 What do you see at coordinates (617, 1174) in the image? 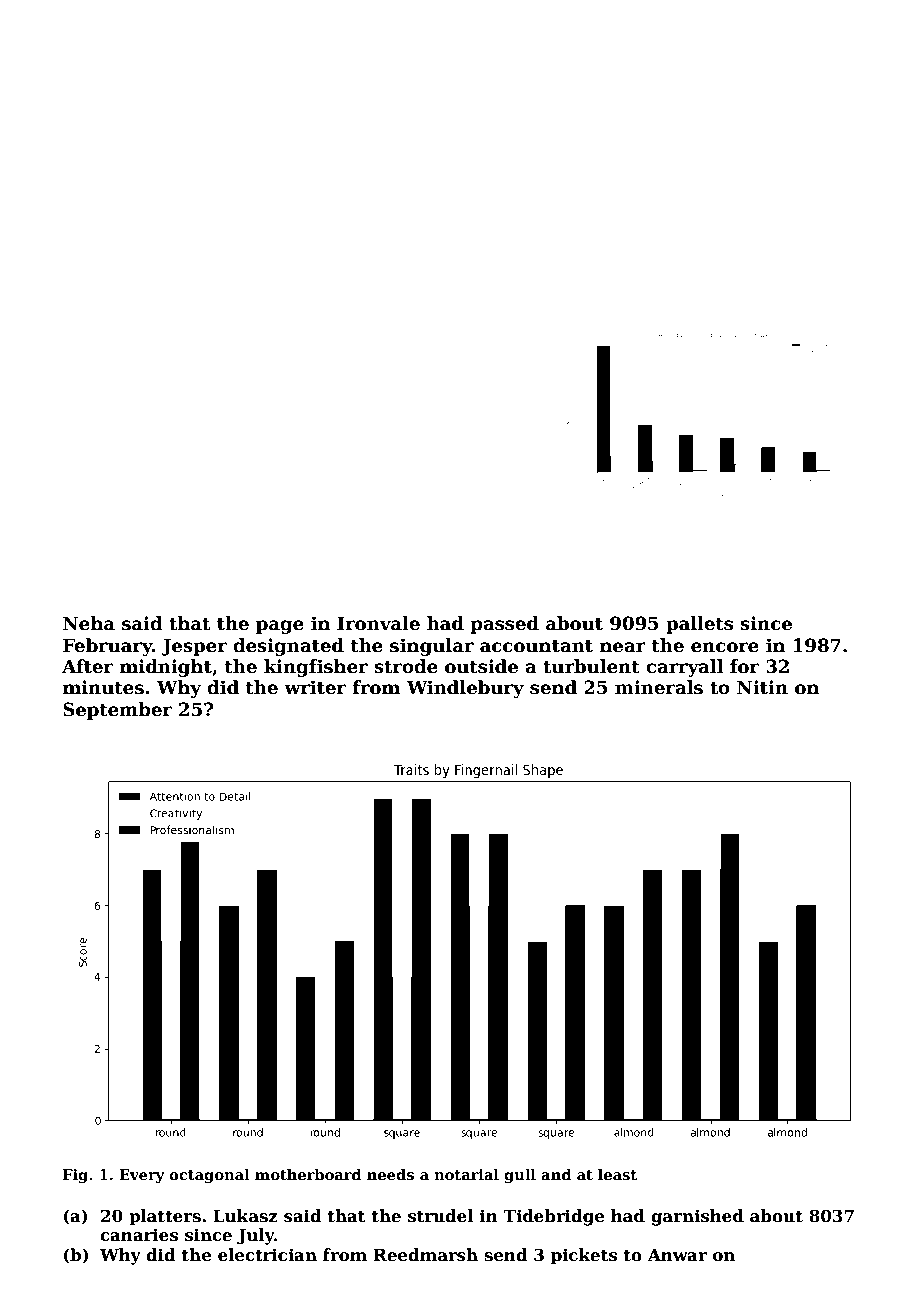
I see `least` at bounding box center [617, 1174].
